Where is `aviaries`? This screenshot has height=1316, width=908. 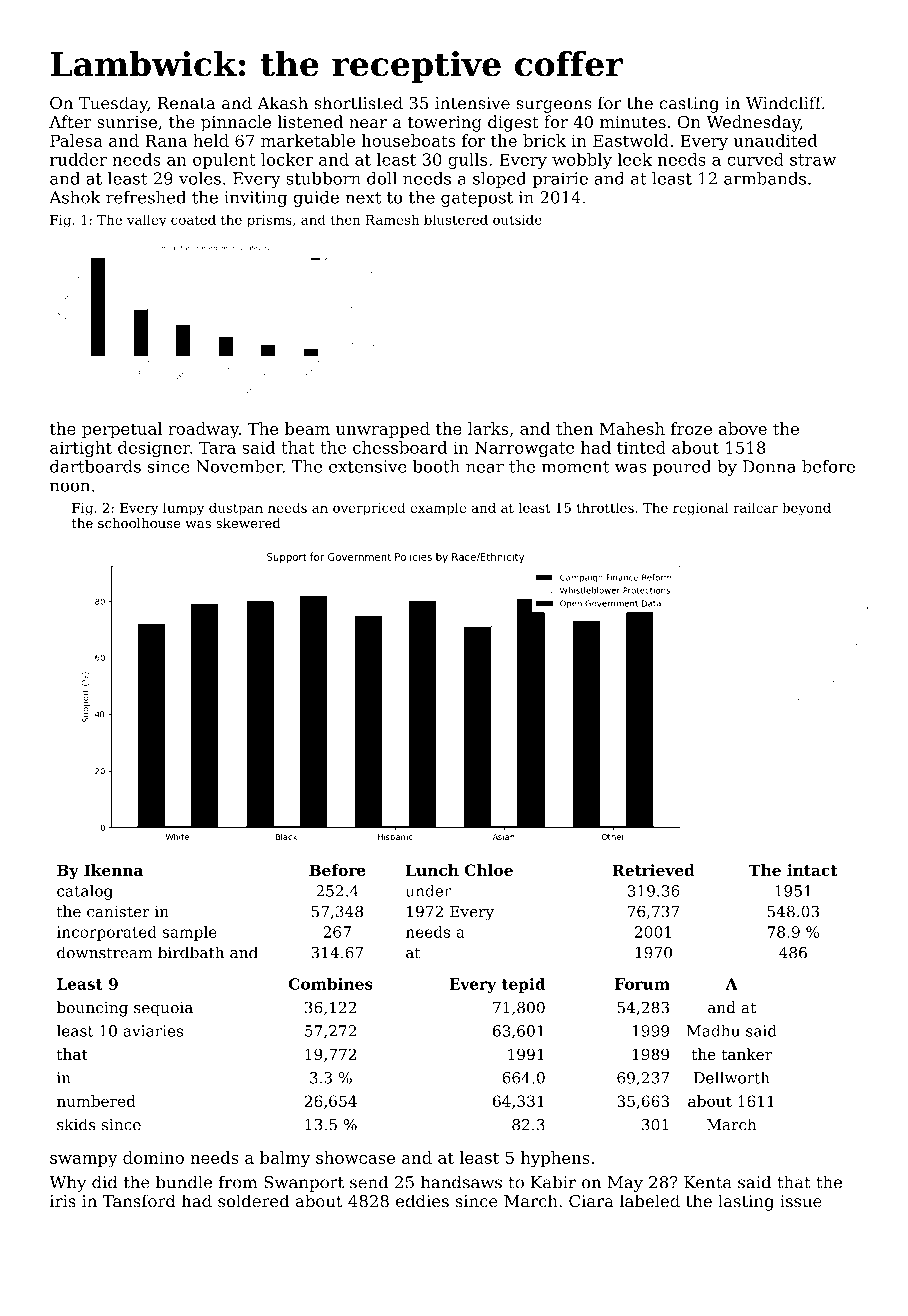
aviaries is located at coordinates (153, 1031).
